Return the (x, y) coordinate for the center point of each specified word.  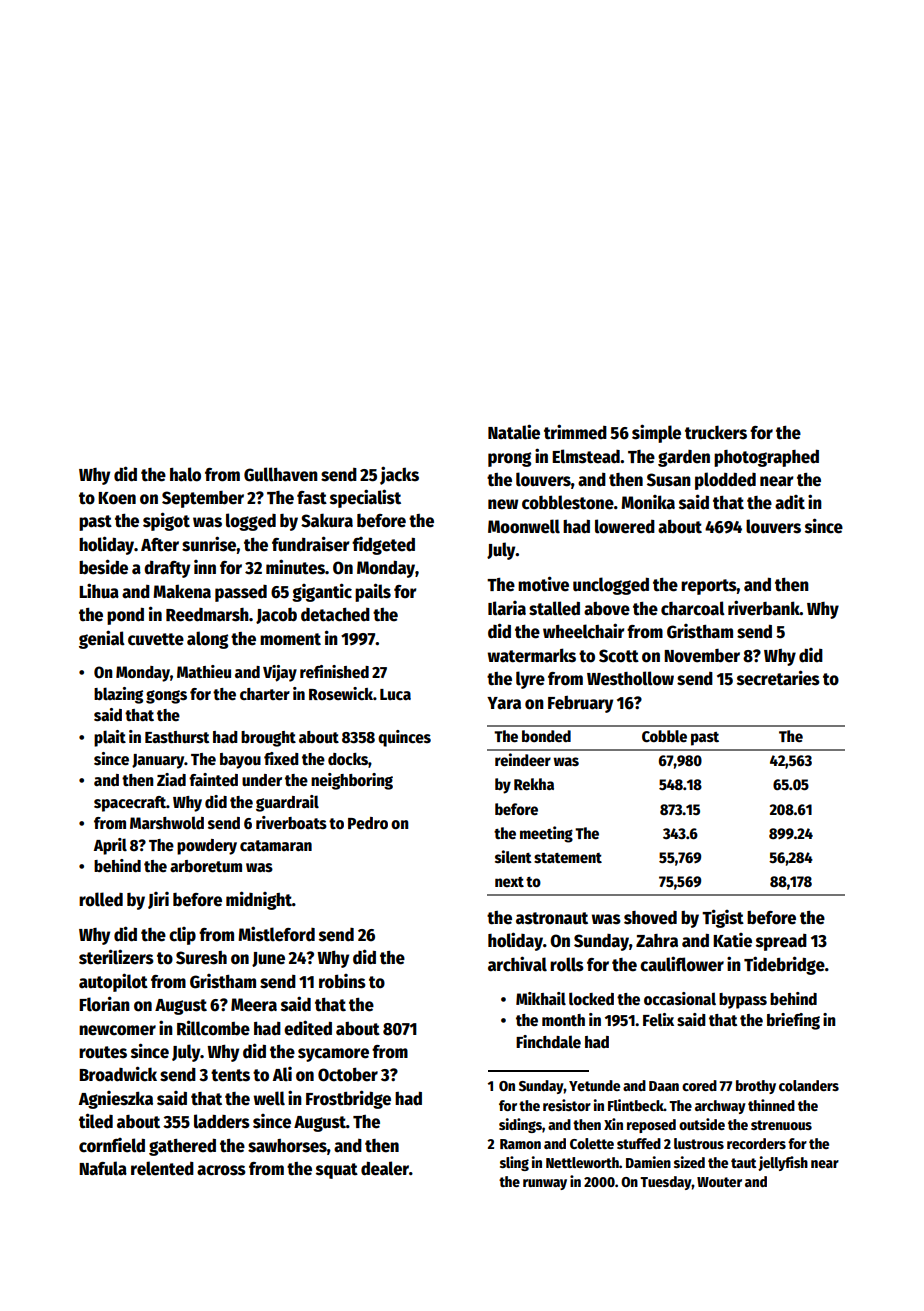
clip (182, 936)
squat (337, 1171)
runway (545, 1184)
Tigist (723, 918)
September (203, 499)
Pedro (368, 823)
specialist (365, 498)
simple (656, 433)
